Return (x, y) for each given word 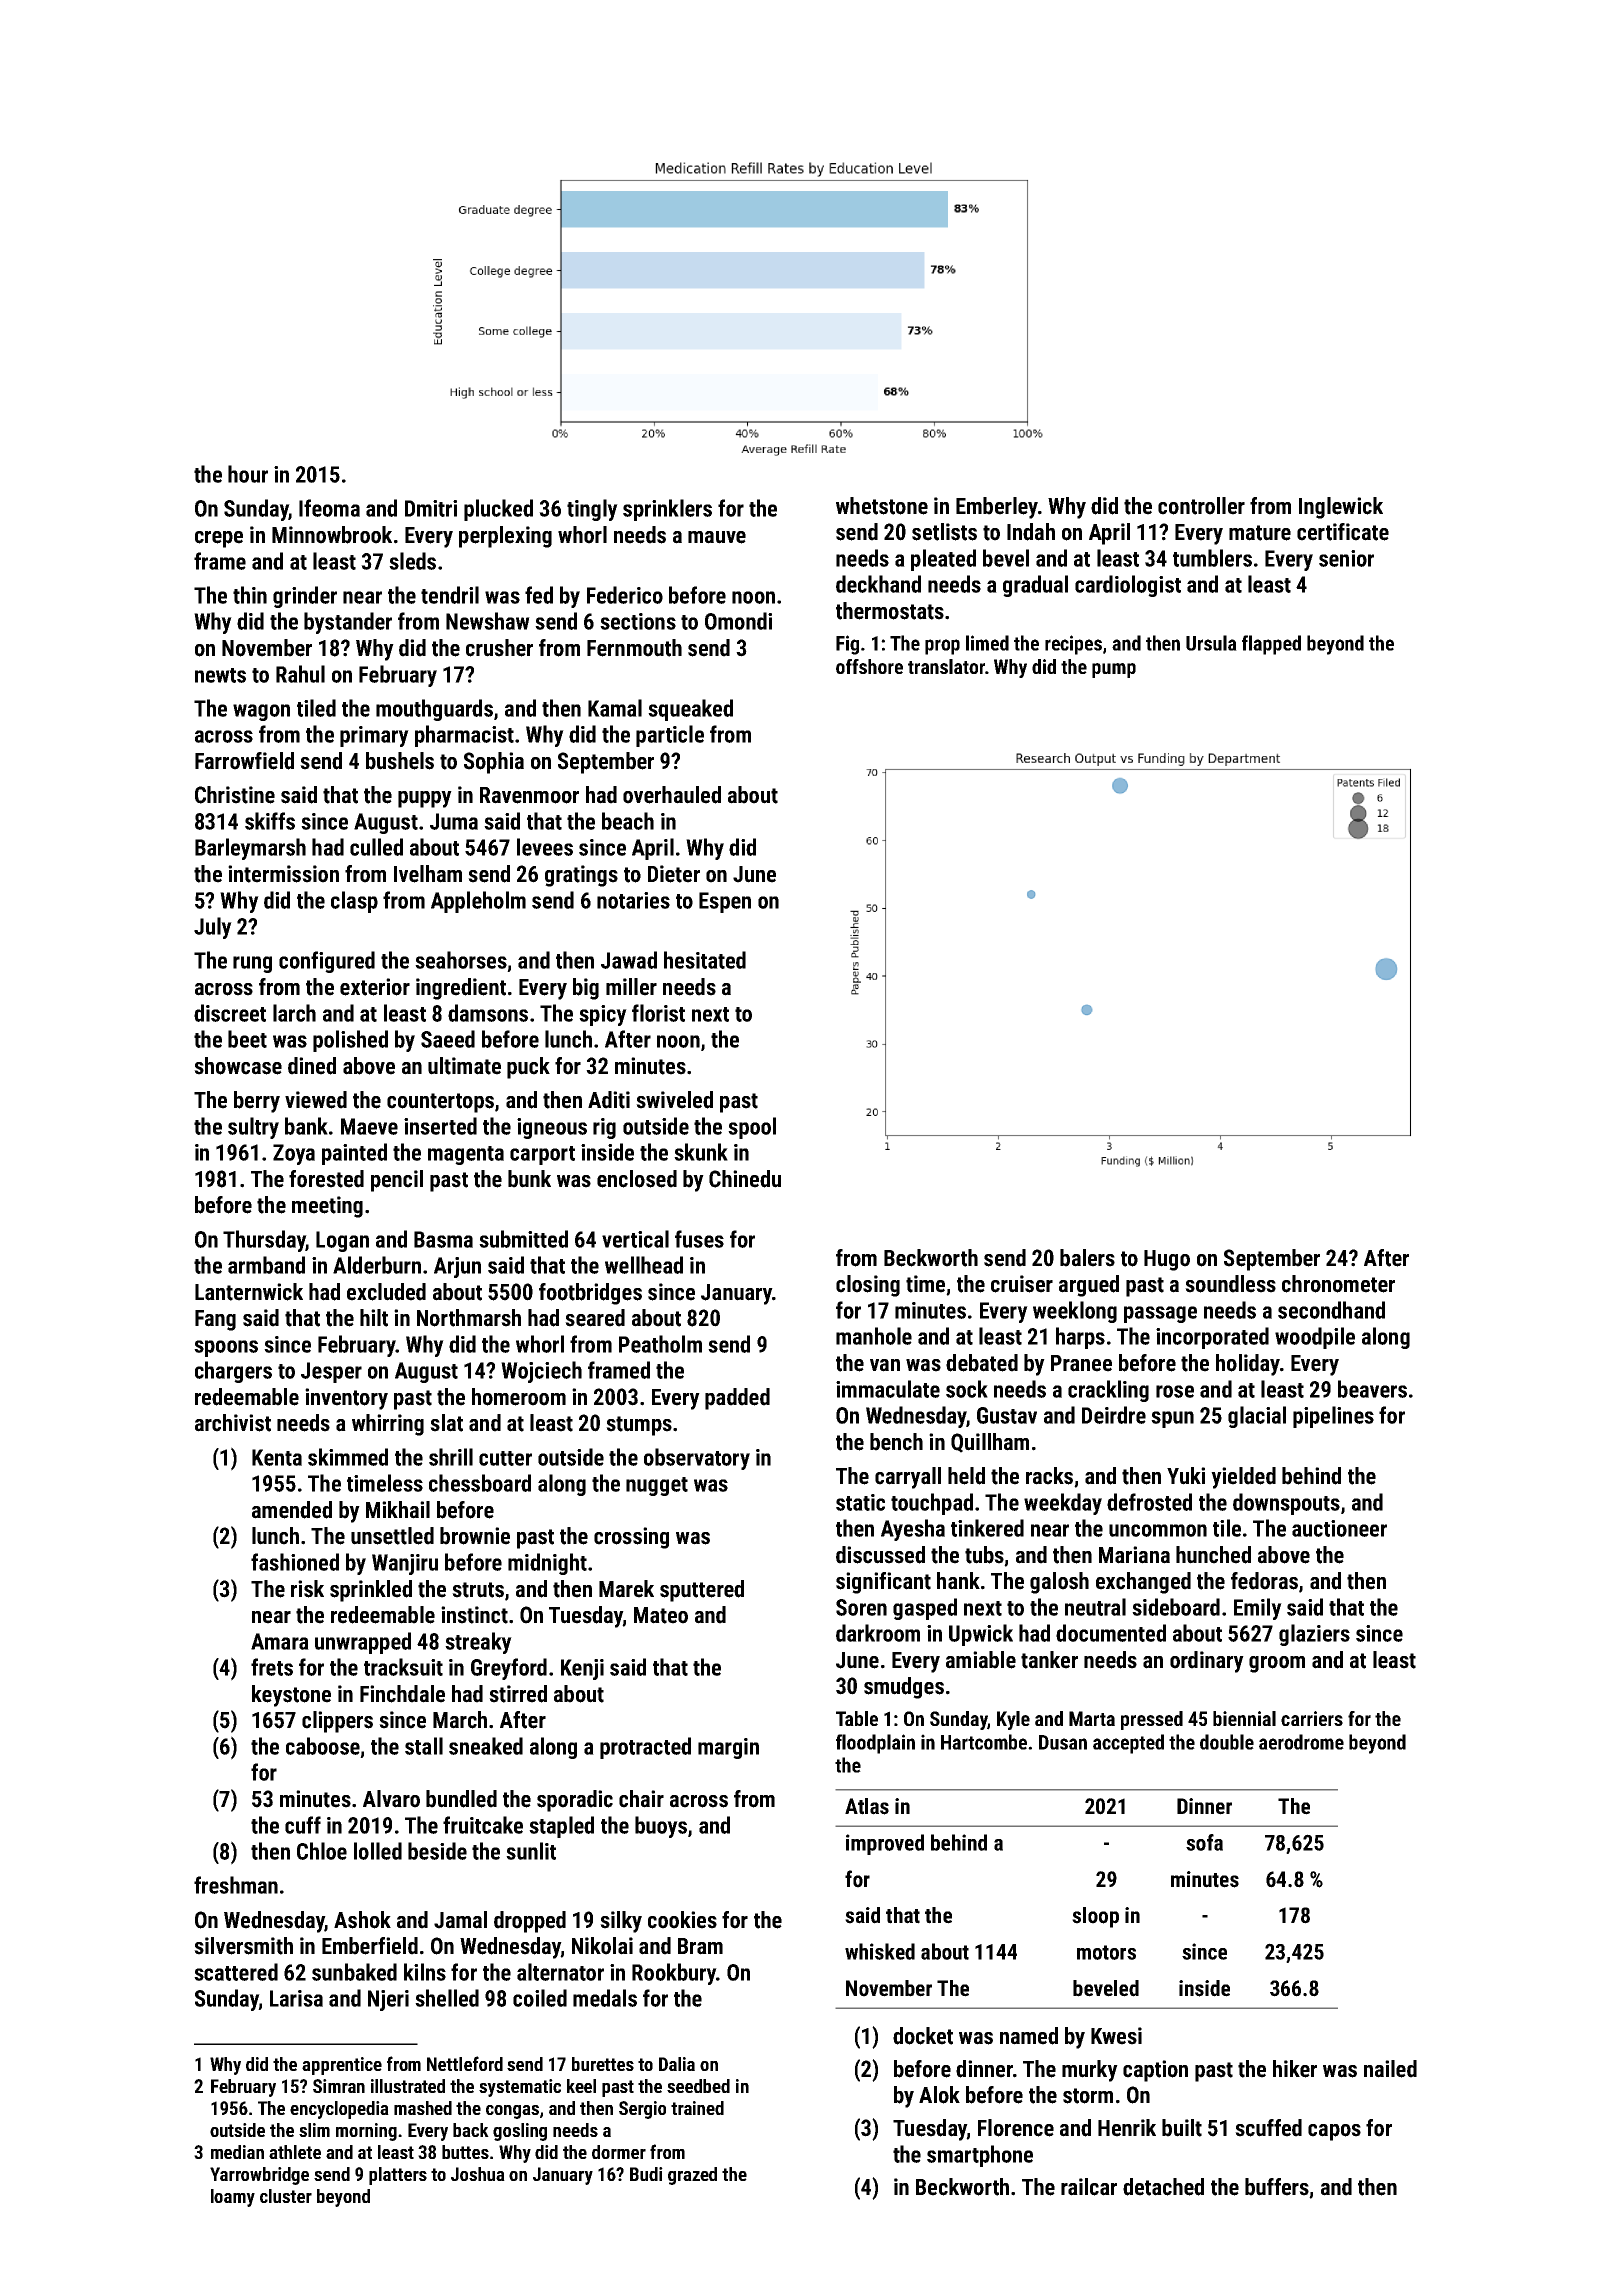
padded (737, 1399)
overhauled (672, 795)
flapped (1271, 645)
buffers (1277, 2187)
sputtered (702, 1591)
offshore (869, 666)
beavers (1372, 1389)
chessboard (480, 1483)
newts (220, 675)
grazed (692, 2176)
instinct (474, 1615)
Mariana (1134, 1555)
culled (376, 847)
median (237, 2152)
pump (1114, 670)
